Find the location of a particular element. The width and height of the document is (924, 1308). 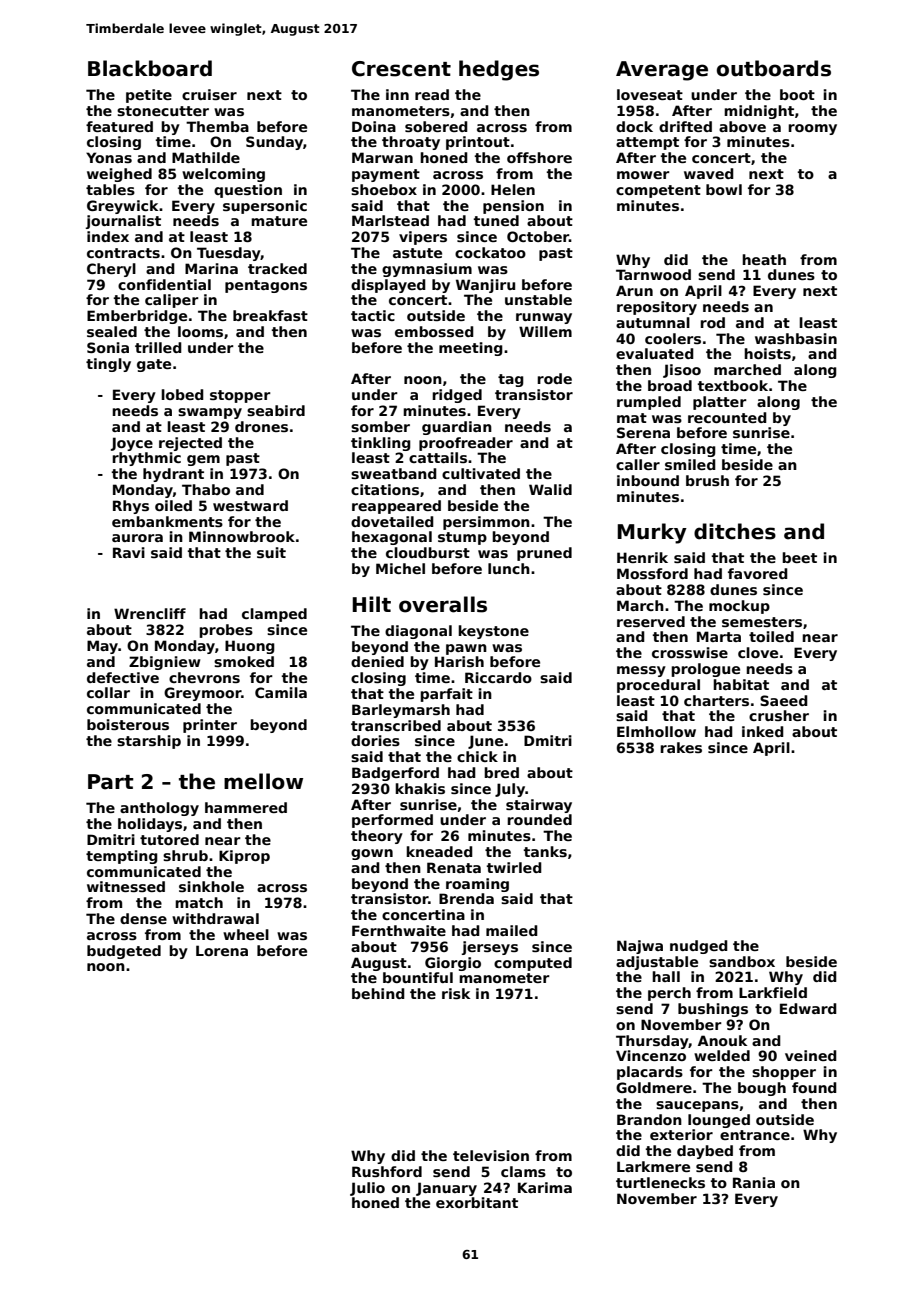

Rania is located at coordinates (754, 1182).
